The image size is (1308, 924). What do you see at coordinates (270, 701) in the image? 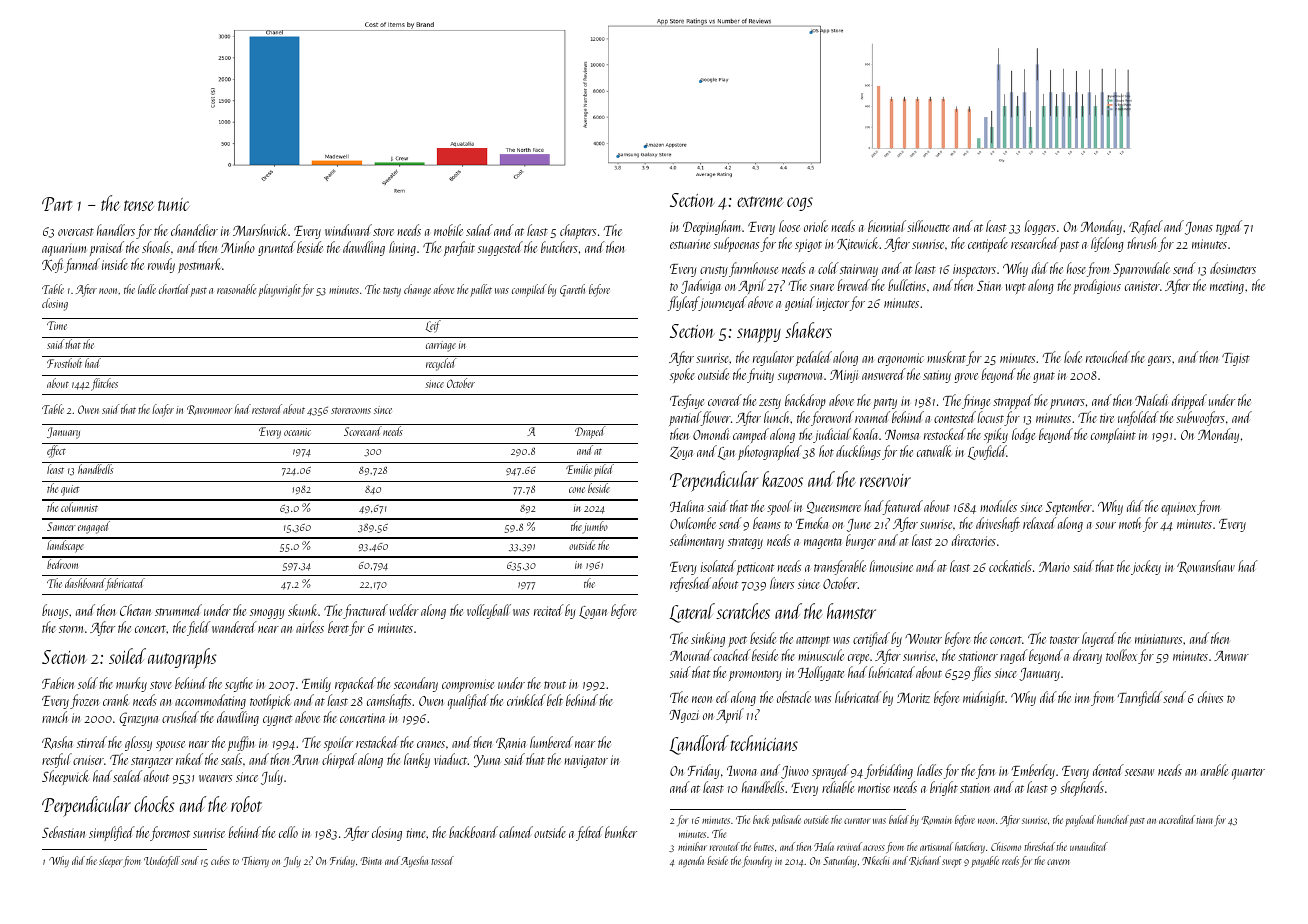
I see `toothpick` at bounding box center [270, 701].
